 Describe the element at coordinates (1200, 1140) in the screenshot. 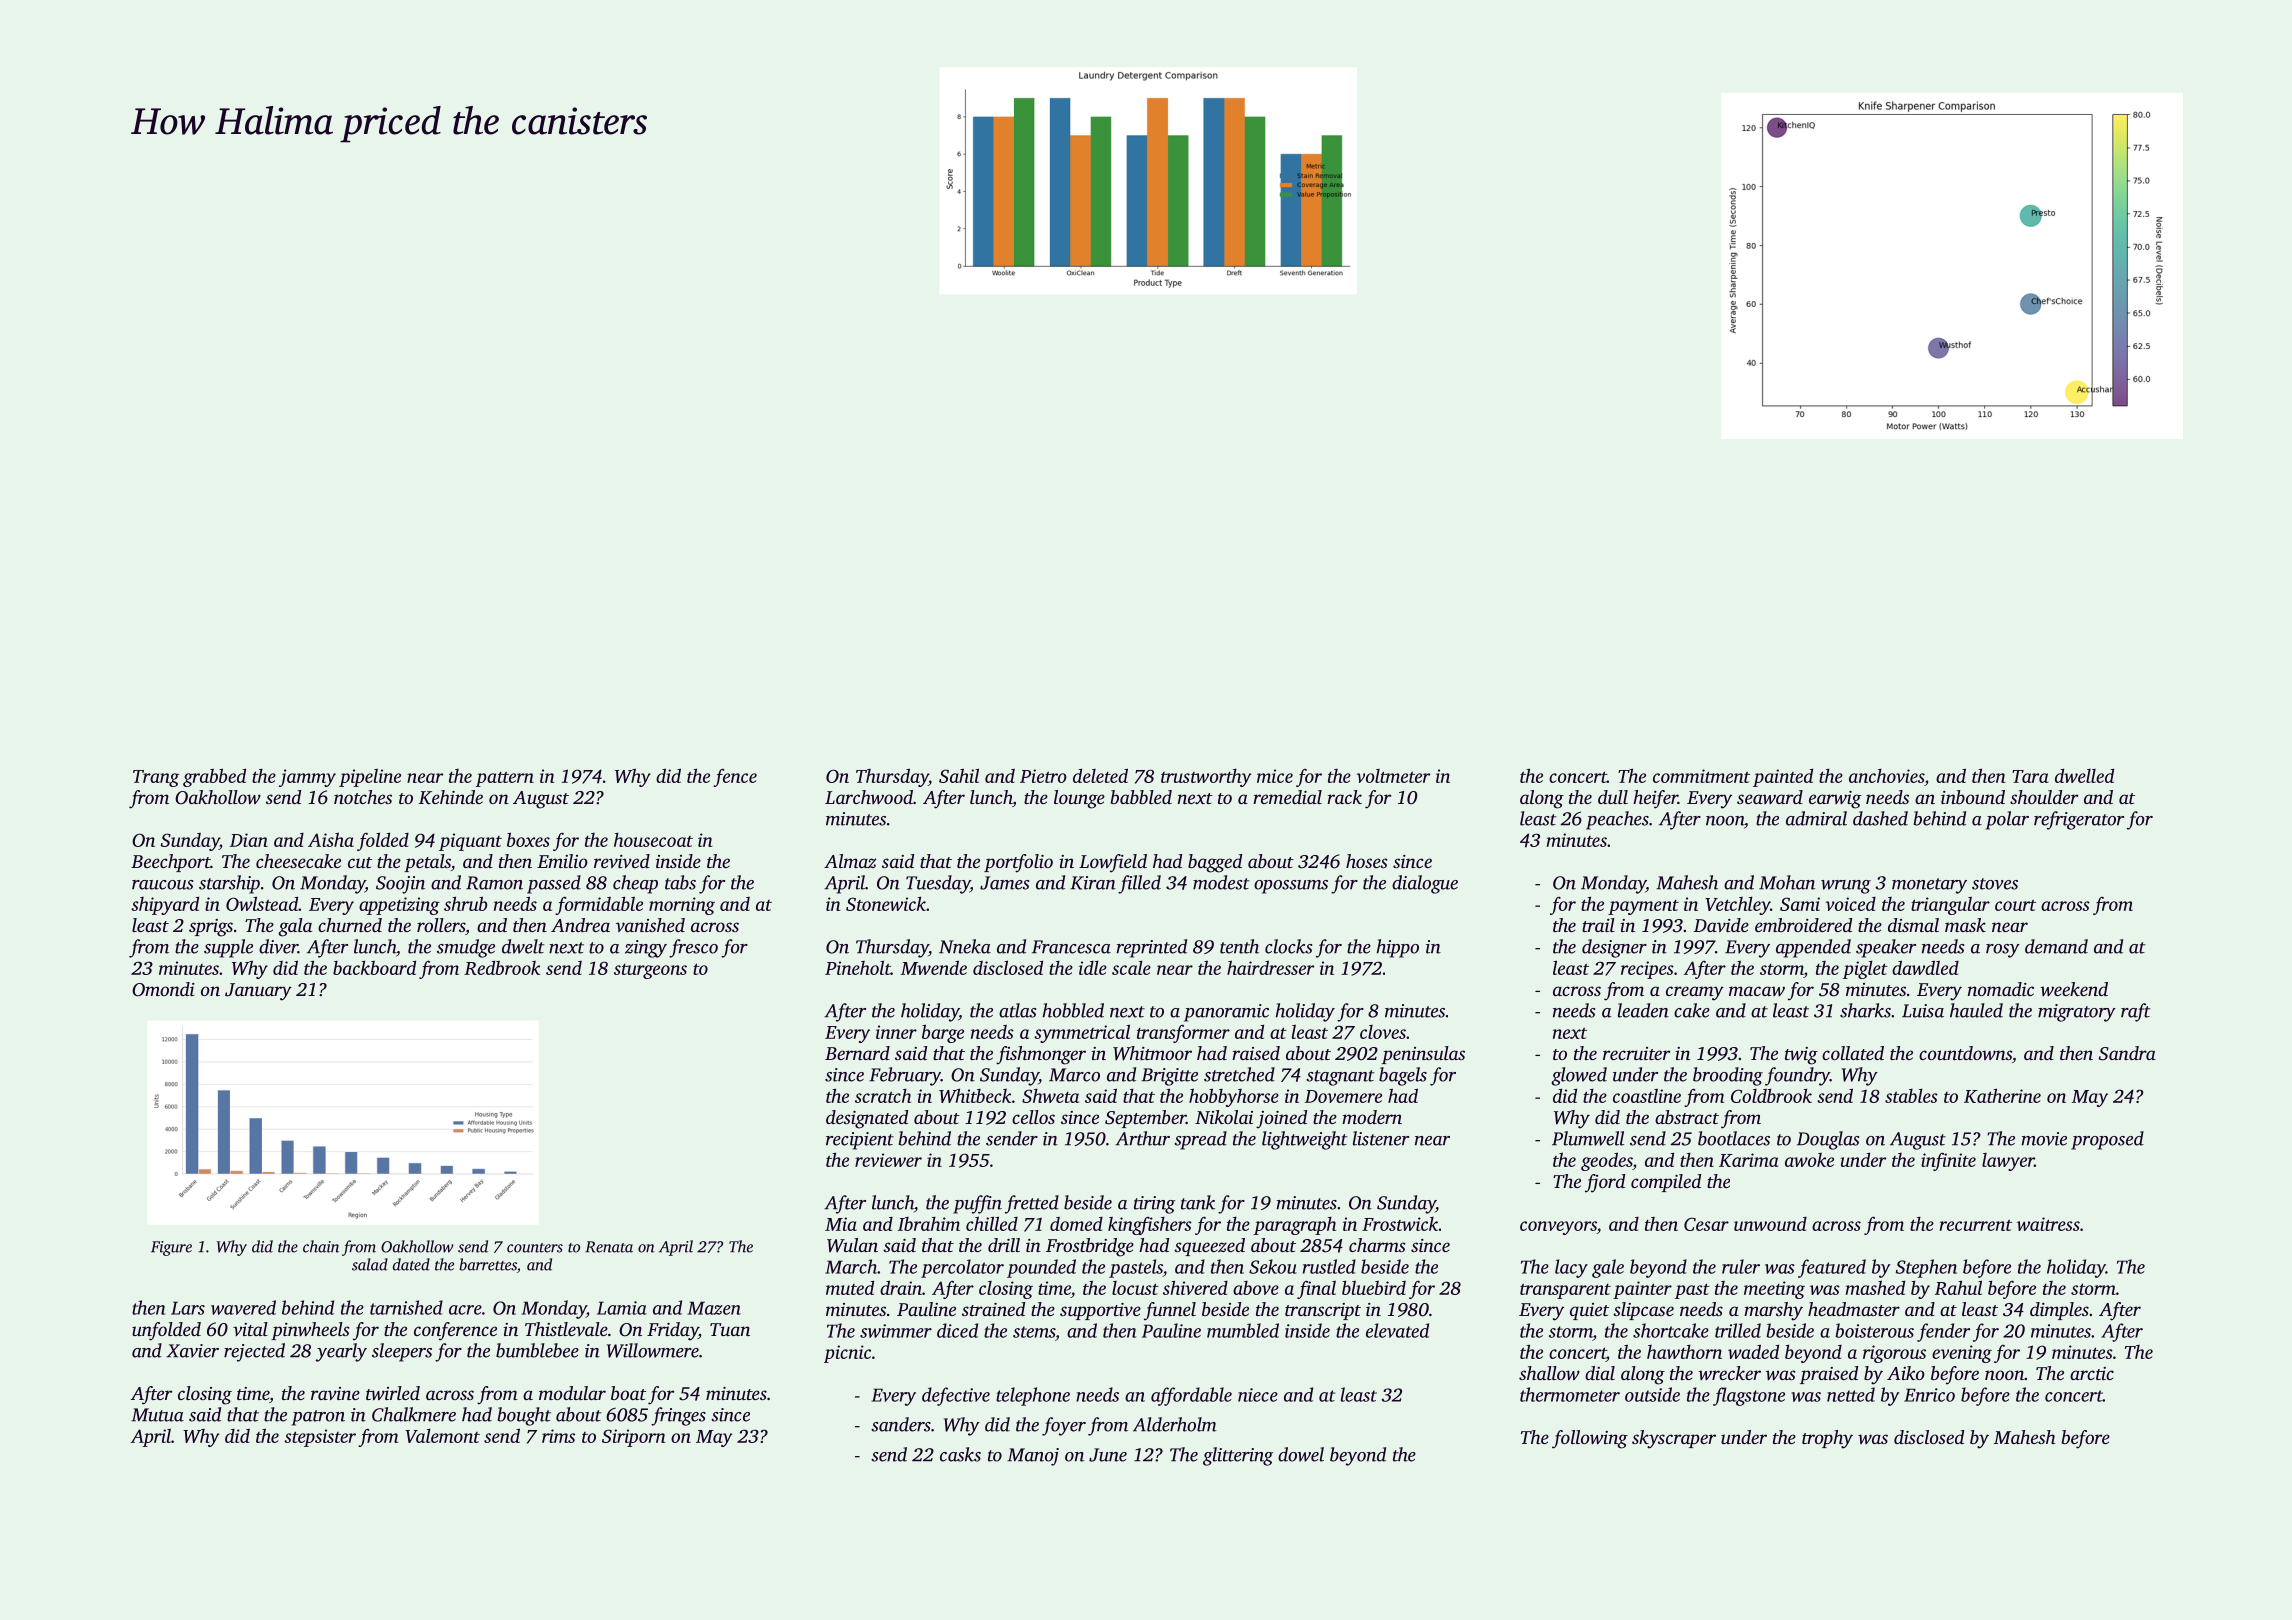

I see `spread` at that location.
